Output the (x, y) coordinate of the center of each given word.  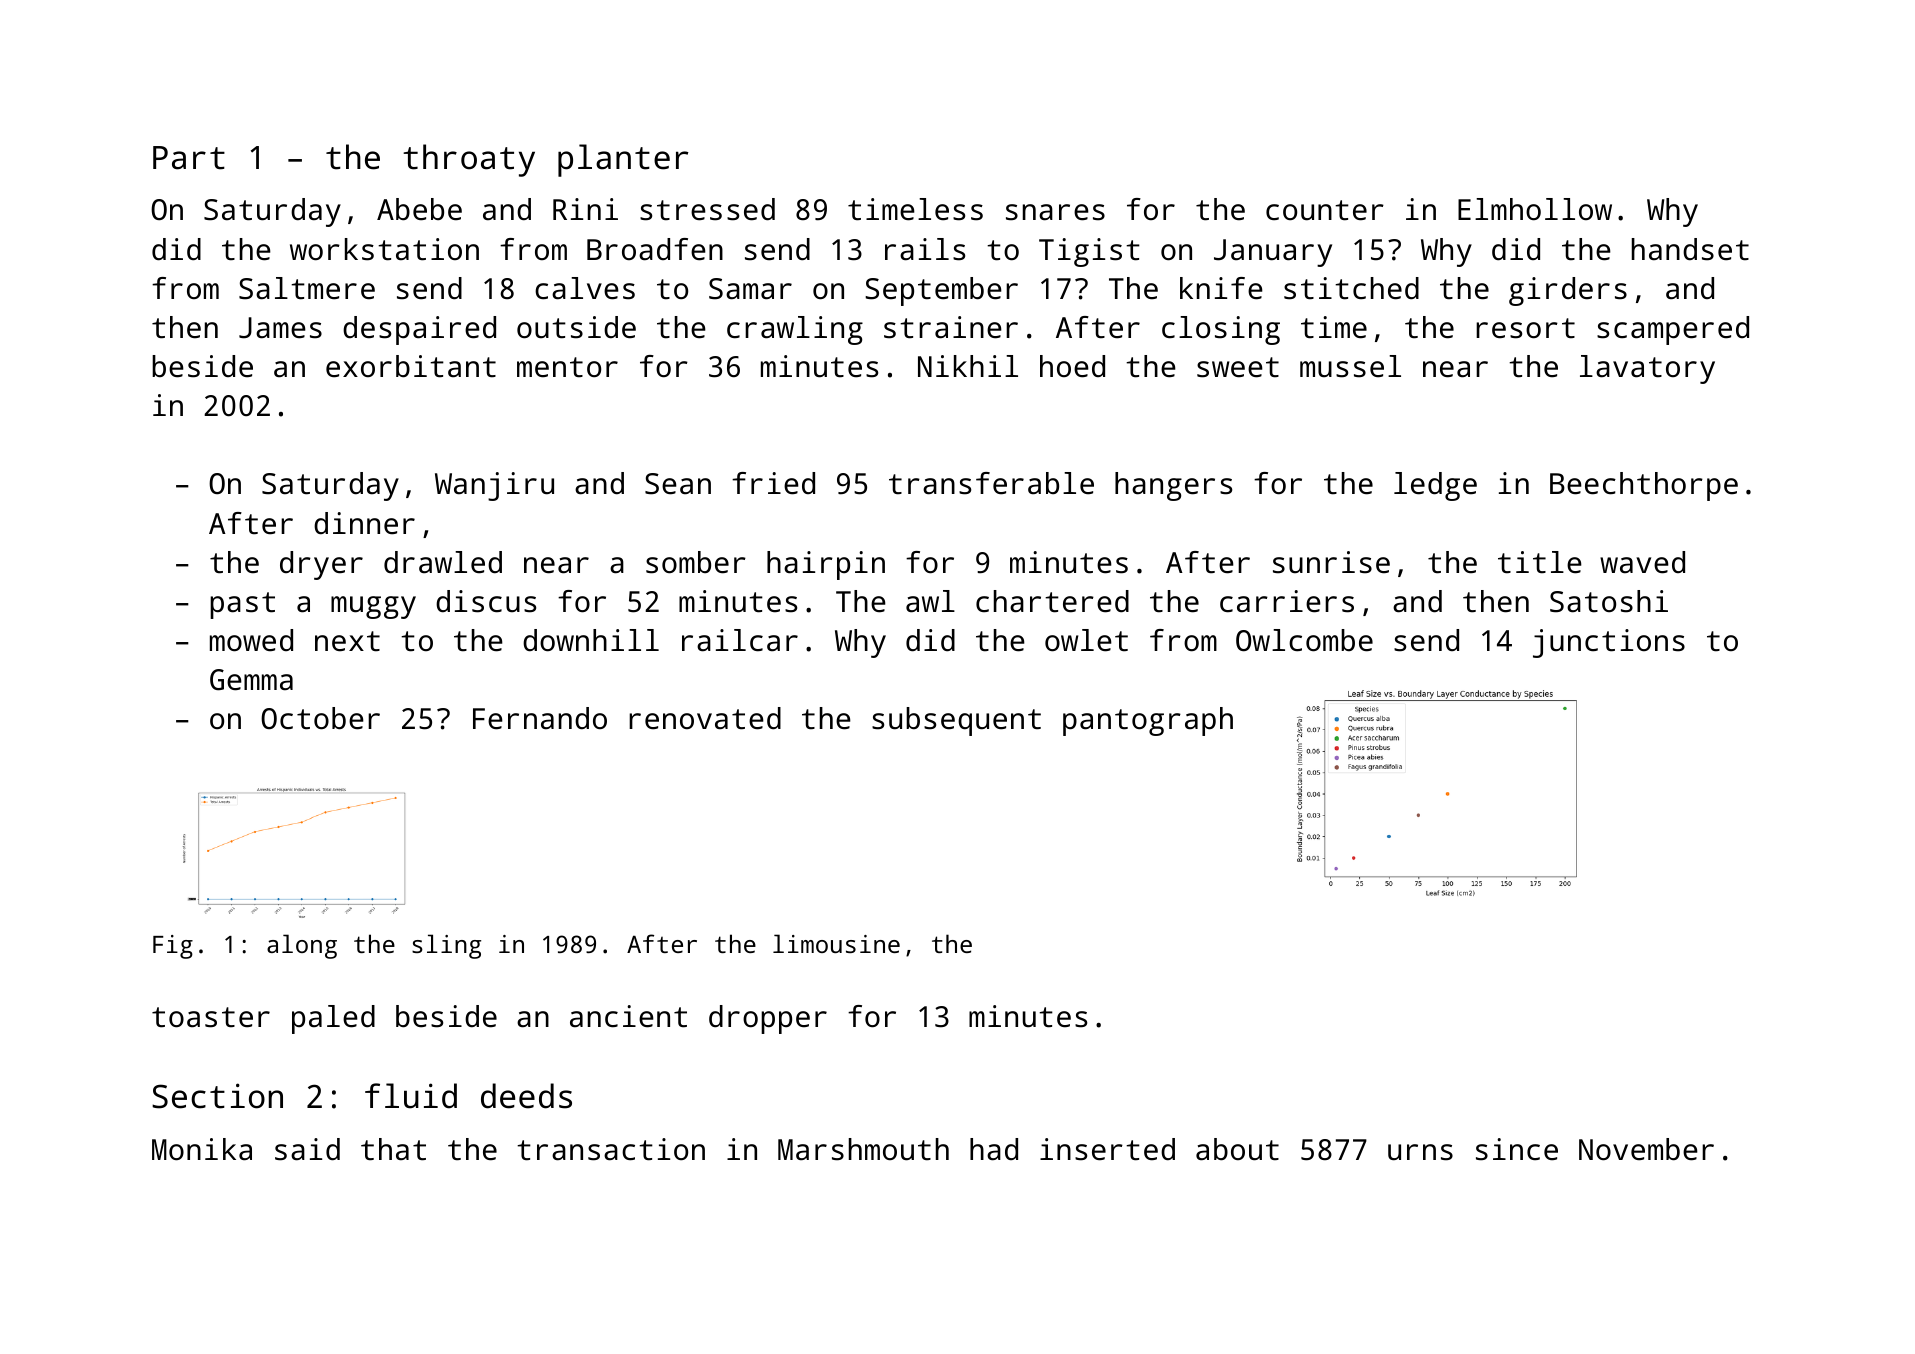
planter (623, 160)
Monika (202, 1149)
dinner (364, 523)
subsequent (956, 721)
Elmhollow (1535, 209)
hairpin (826, 565)
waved (1642, 562)
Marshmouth (863, 1149)
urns (1420, 1152)
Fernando (540, 718)
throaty (469, 160)
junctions (1609, 643)
